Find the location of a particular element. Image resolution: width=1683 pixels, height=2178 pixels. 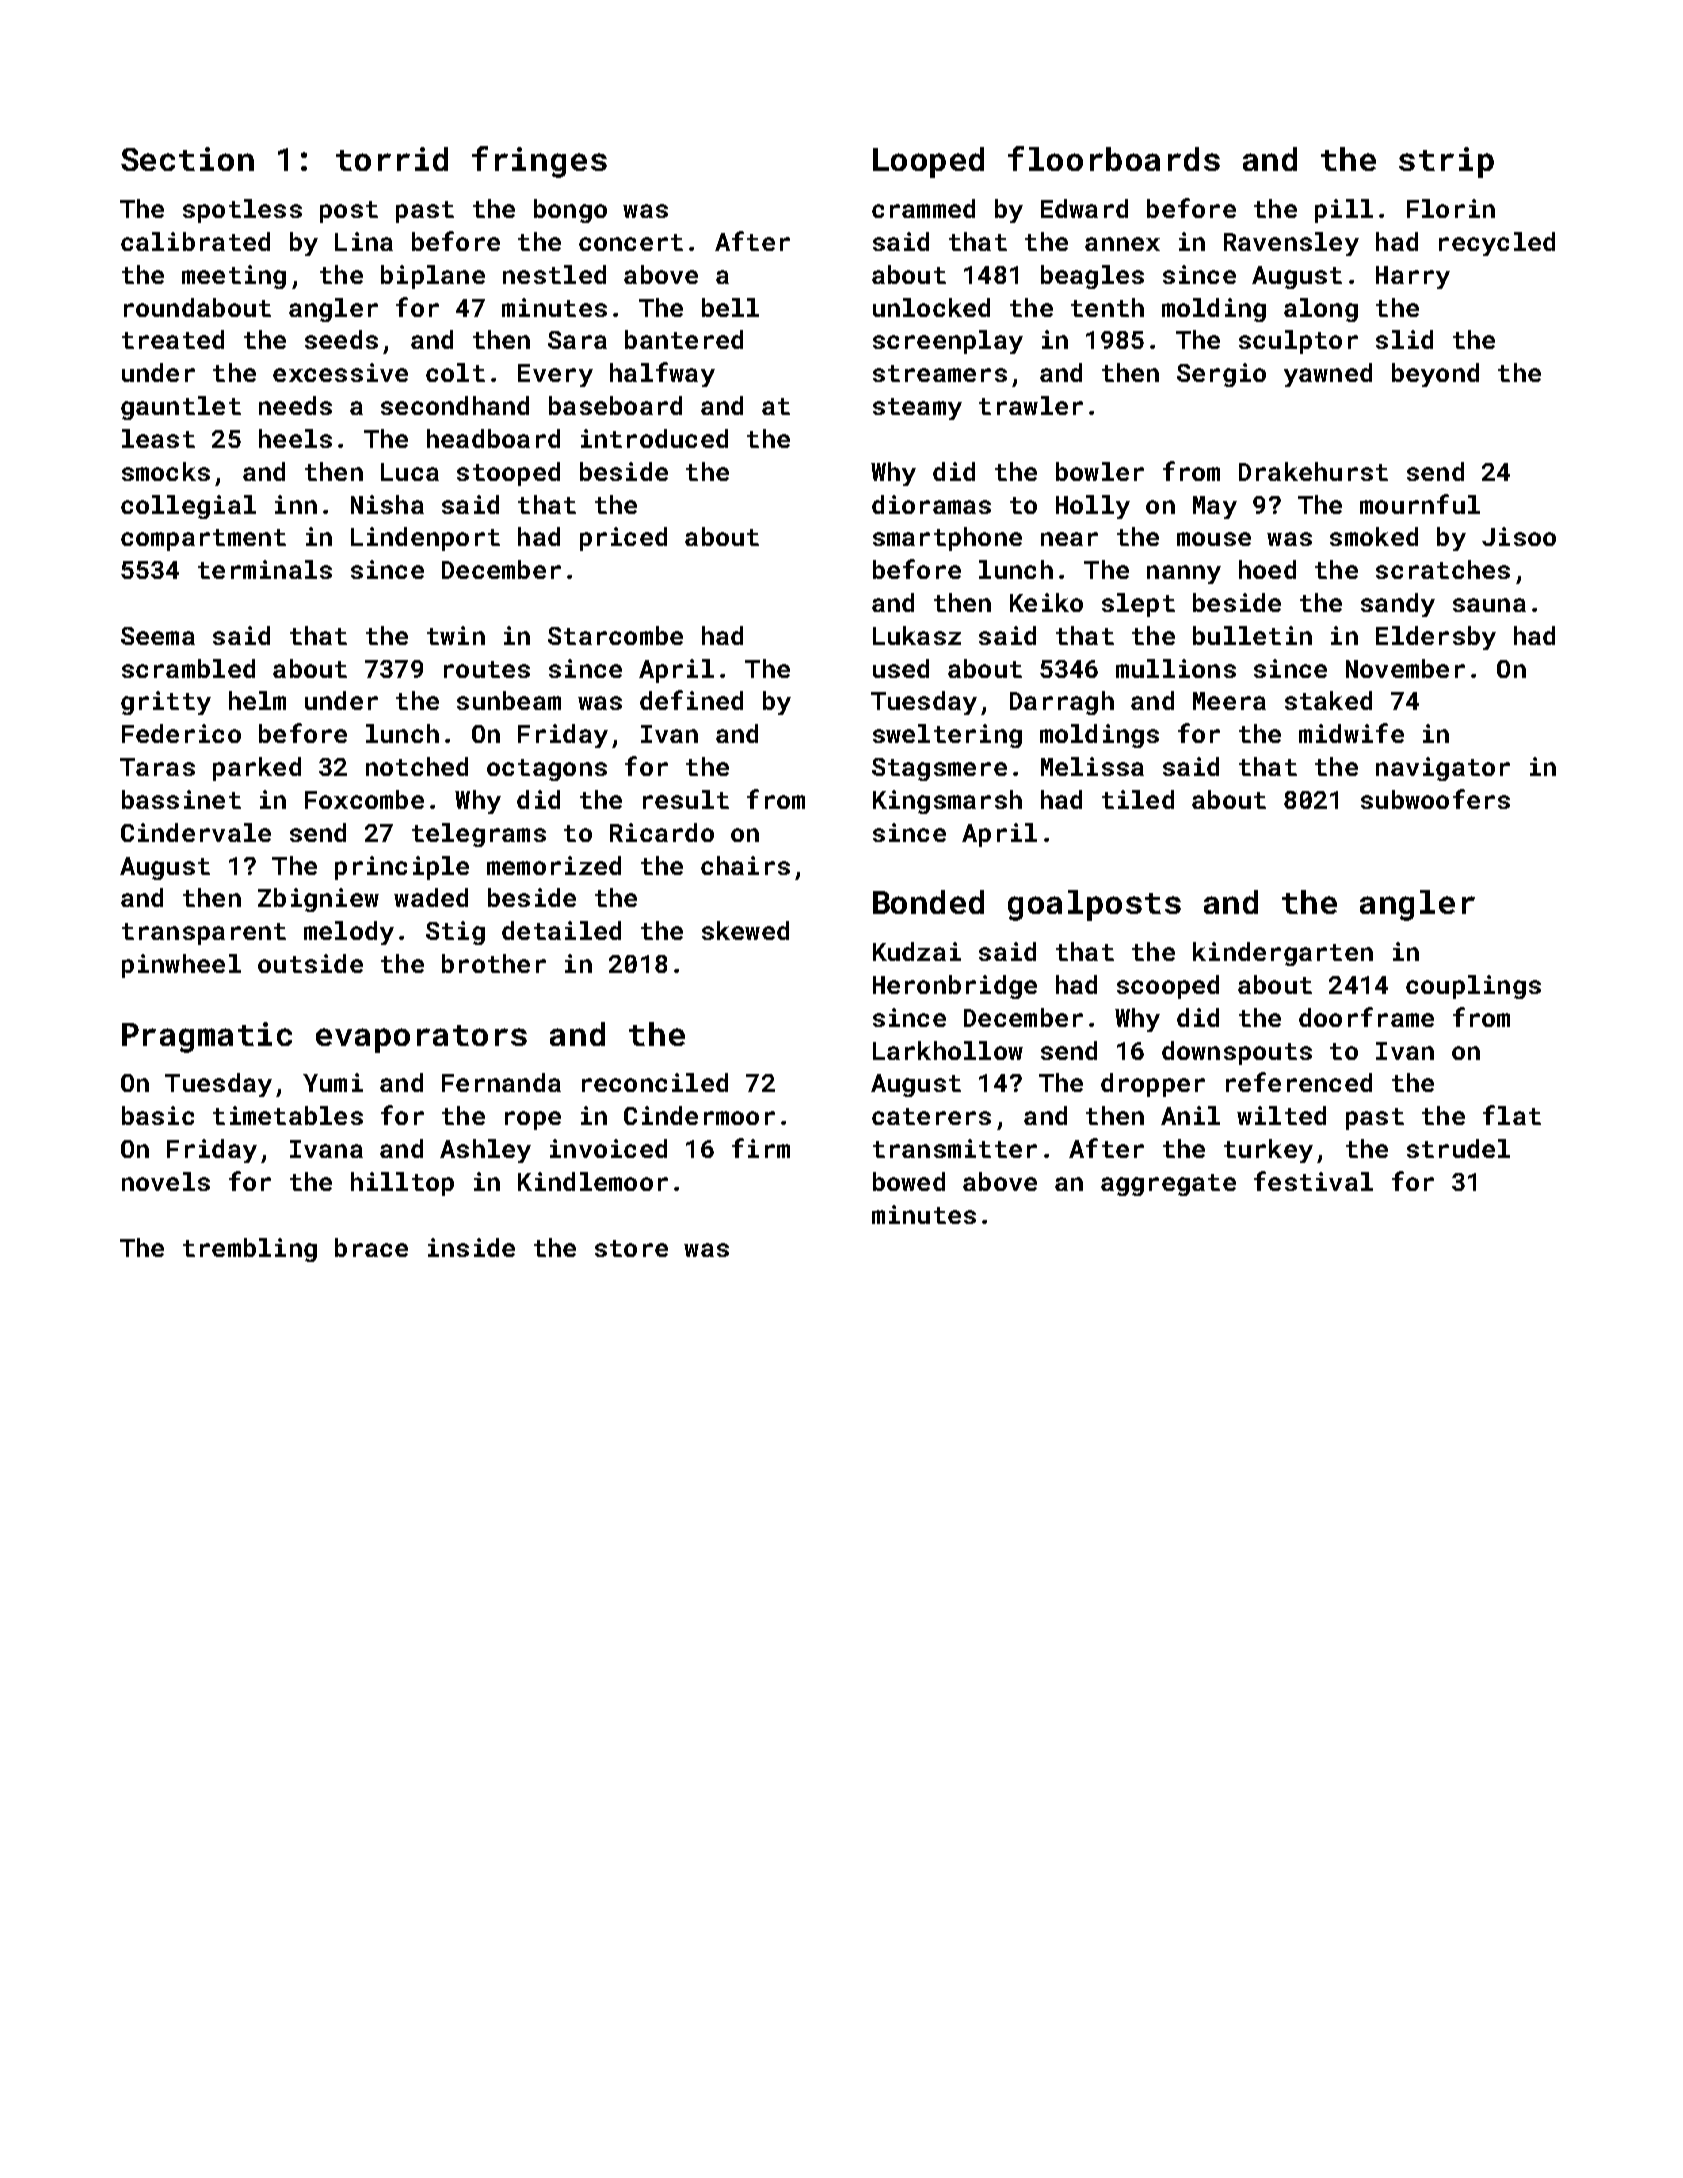

Kudzai is located at coordinates (917, 951).
